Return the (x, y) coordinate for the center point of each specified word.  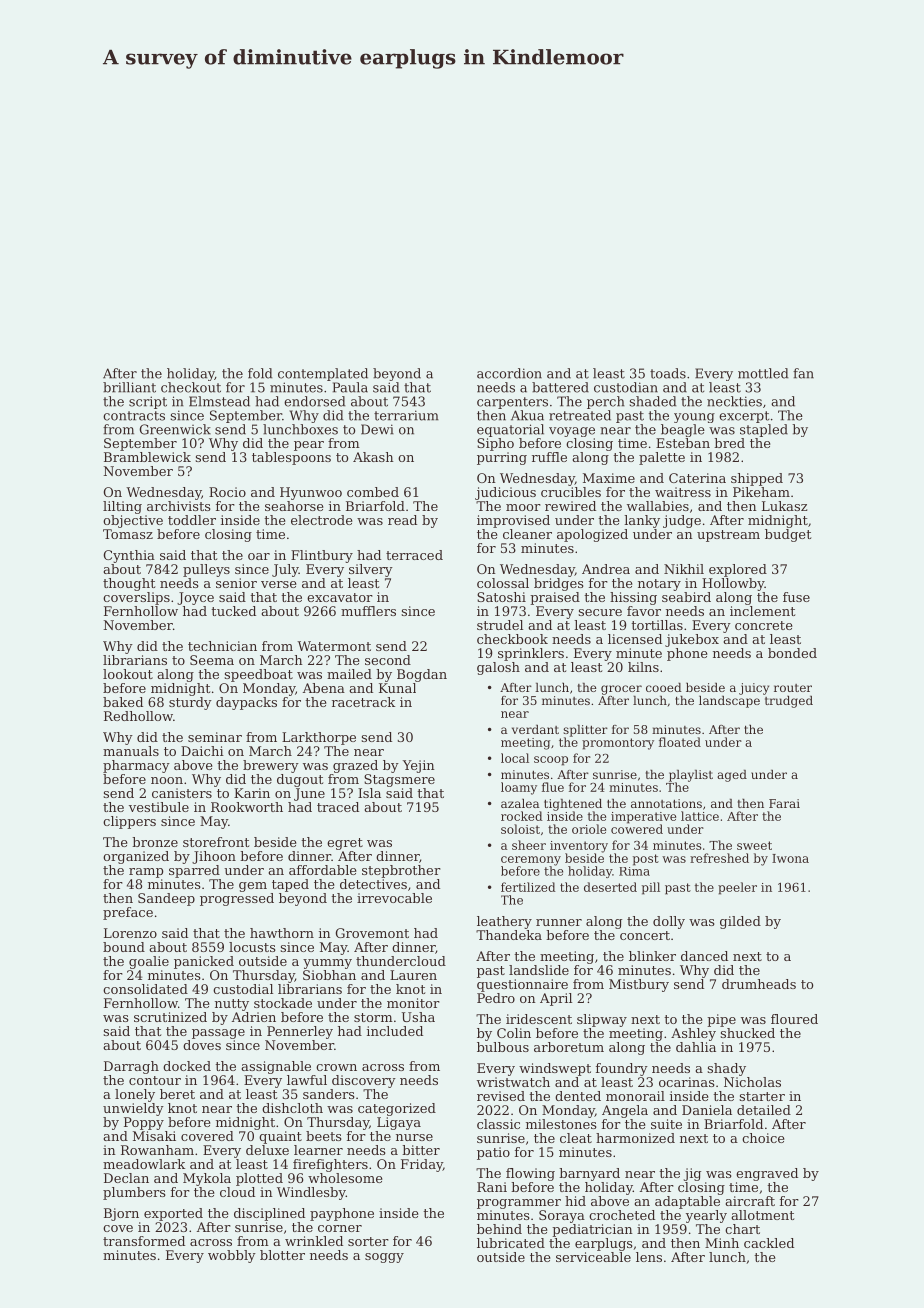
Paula (350, 387)
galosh (498, 668)
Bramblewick (147, 457)
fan (803, 373)
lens (649, 1257)
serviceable (593, 1257)
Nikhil (684, 569)
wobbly (232, 1256)
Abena (324, 688)
